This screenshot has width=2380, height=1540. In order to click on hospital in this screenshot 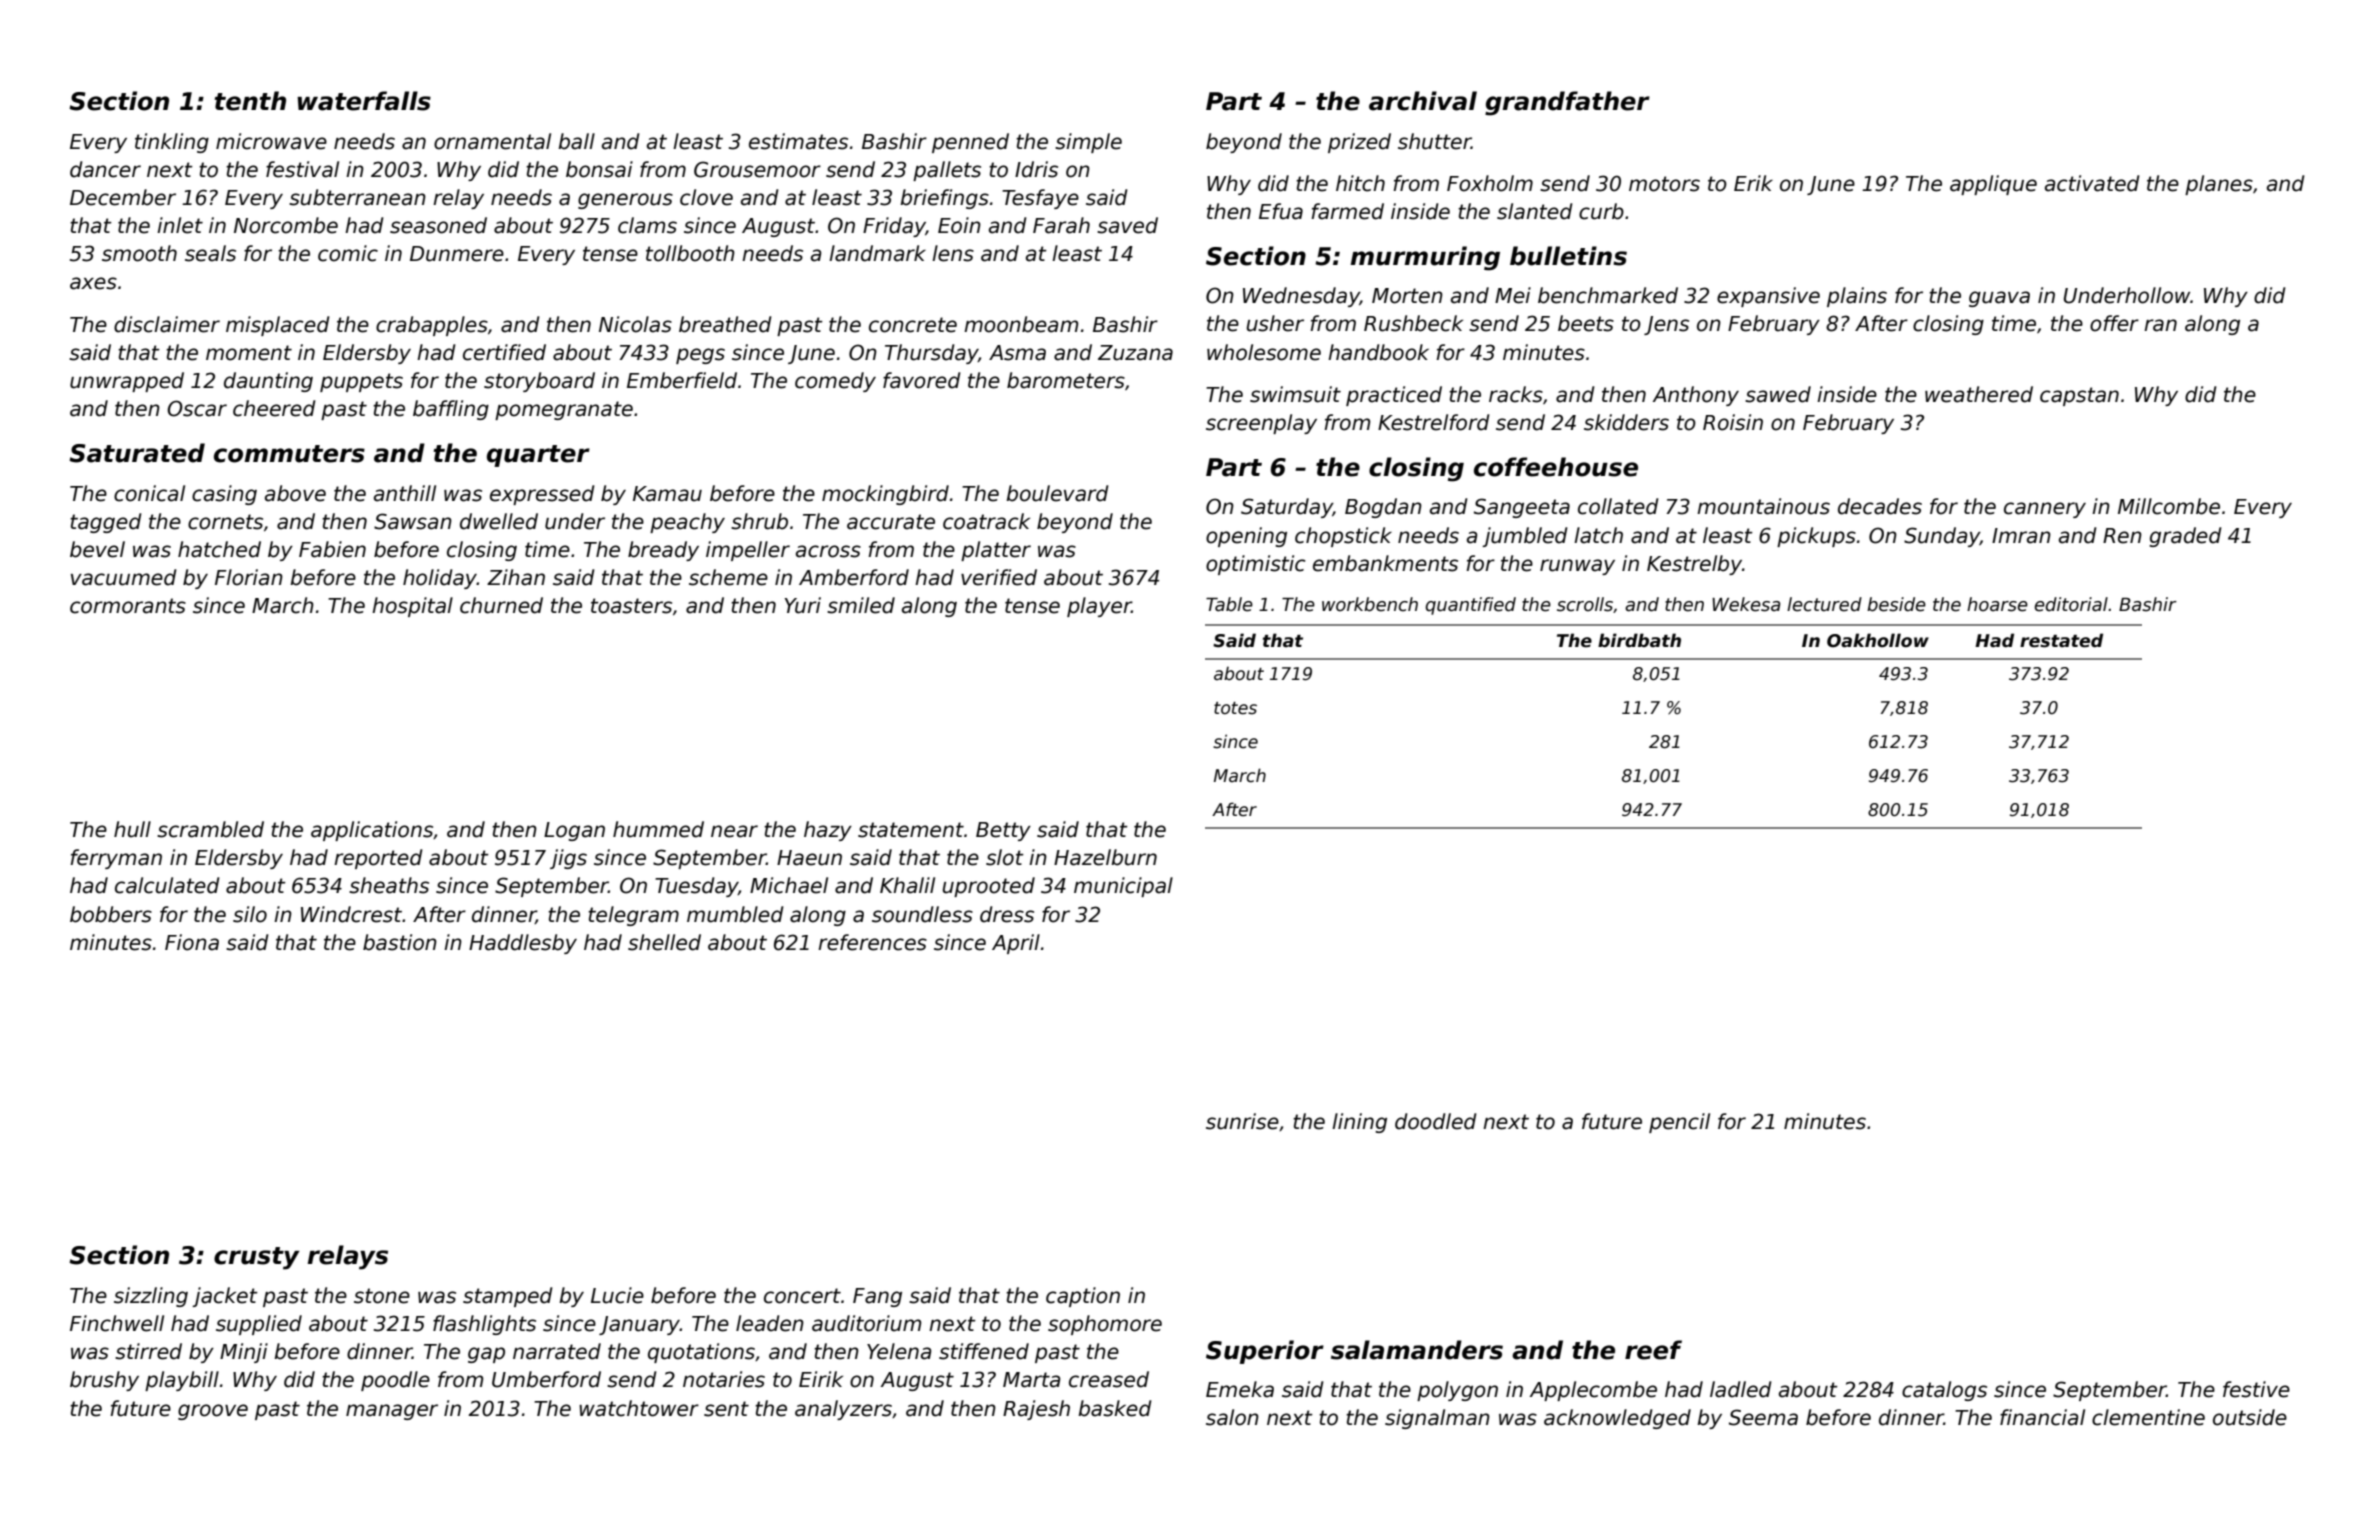, I will do `click(412, 607)`.
